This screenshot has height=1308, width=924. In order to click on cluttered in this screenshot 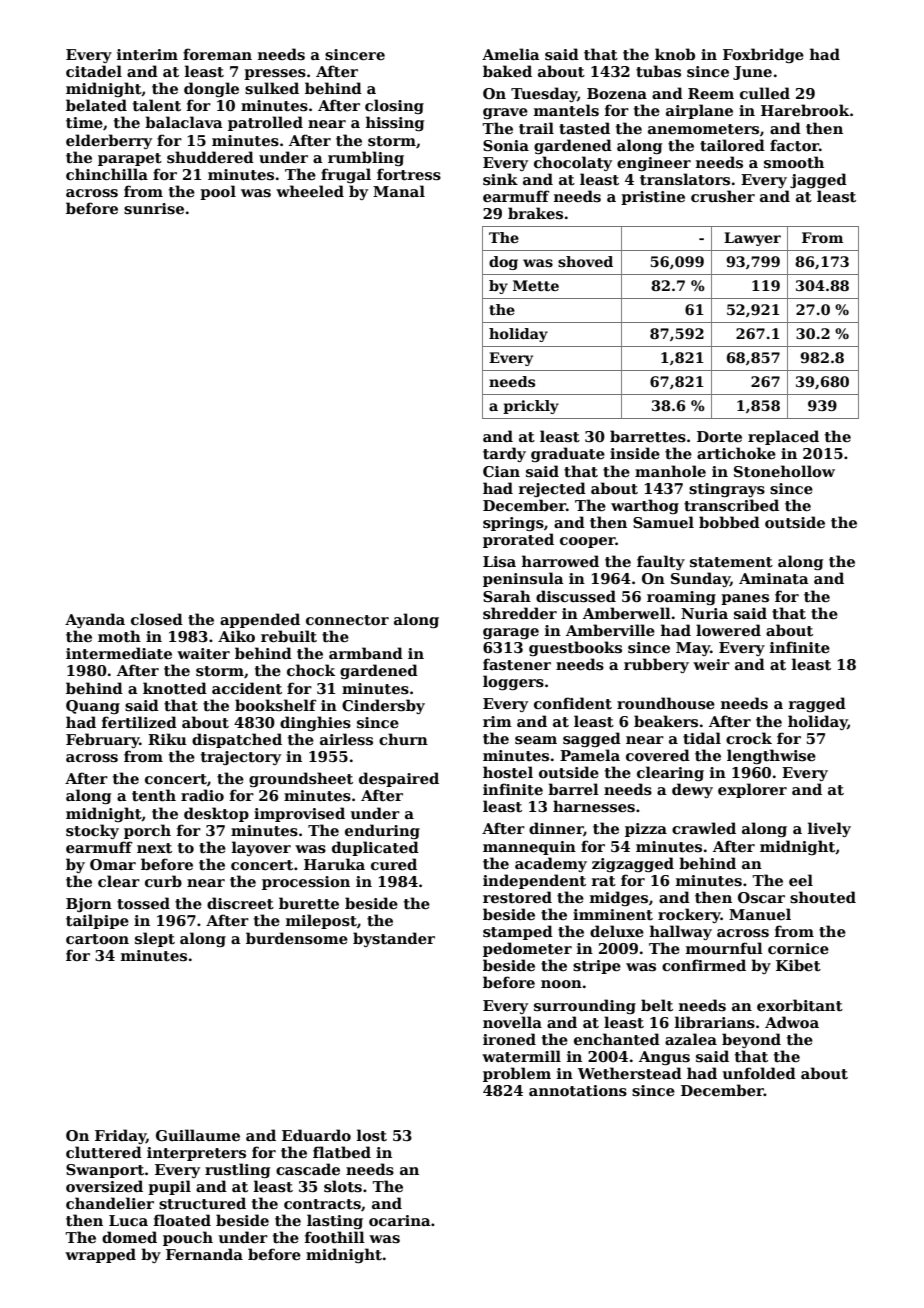, I will do `click(104, 1152)`.
